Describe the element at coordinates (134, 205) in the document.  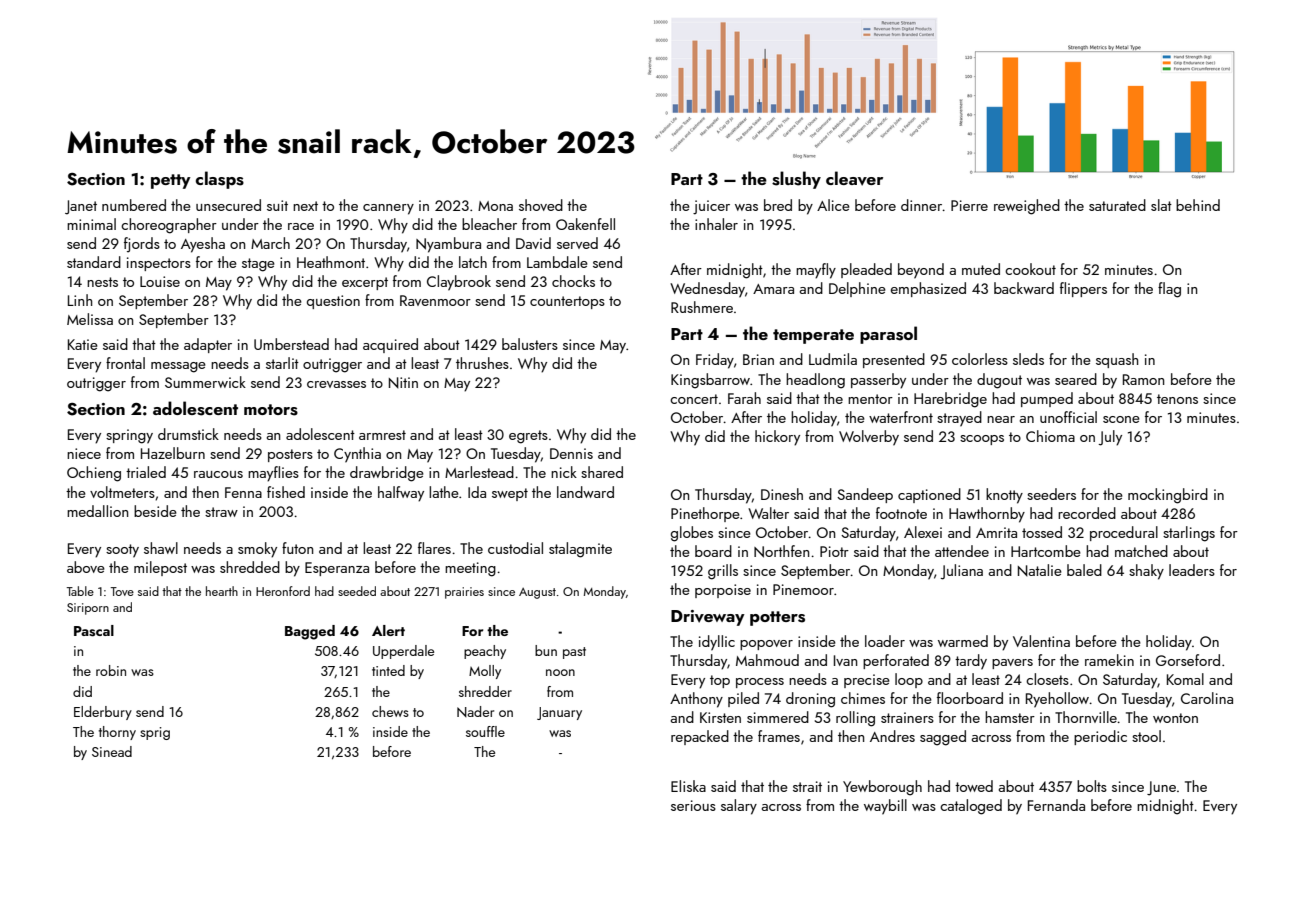
I see `numbered` at that location.
